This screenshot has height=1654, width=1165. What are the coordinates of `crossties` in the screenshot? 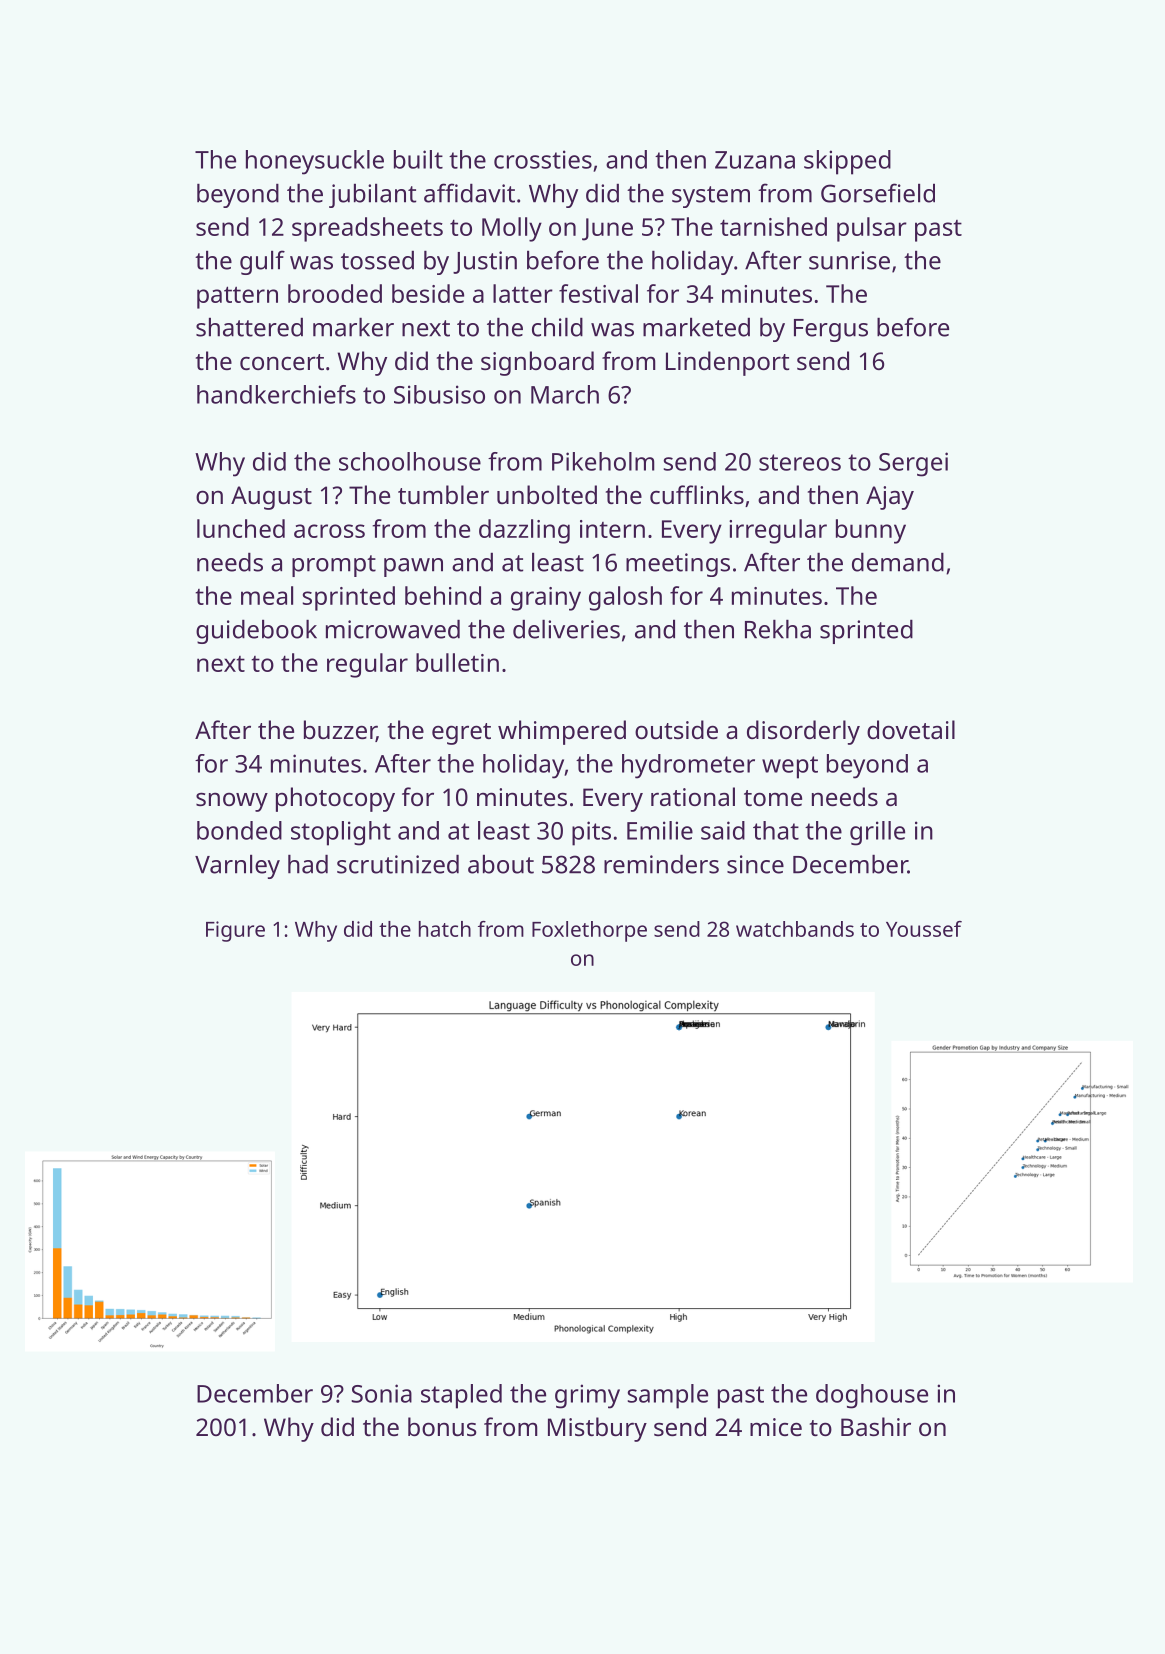 It's located at (543, 159).
